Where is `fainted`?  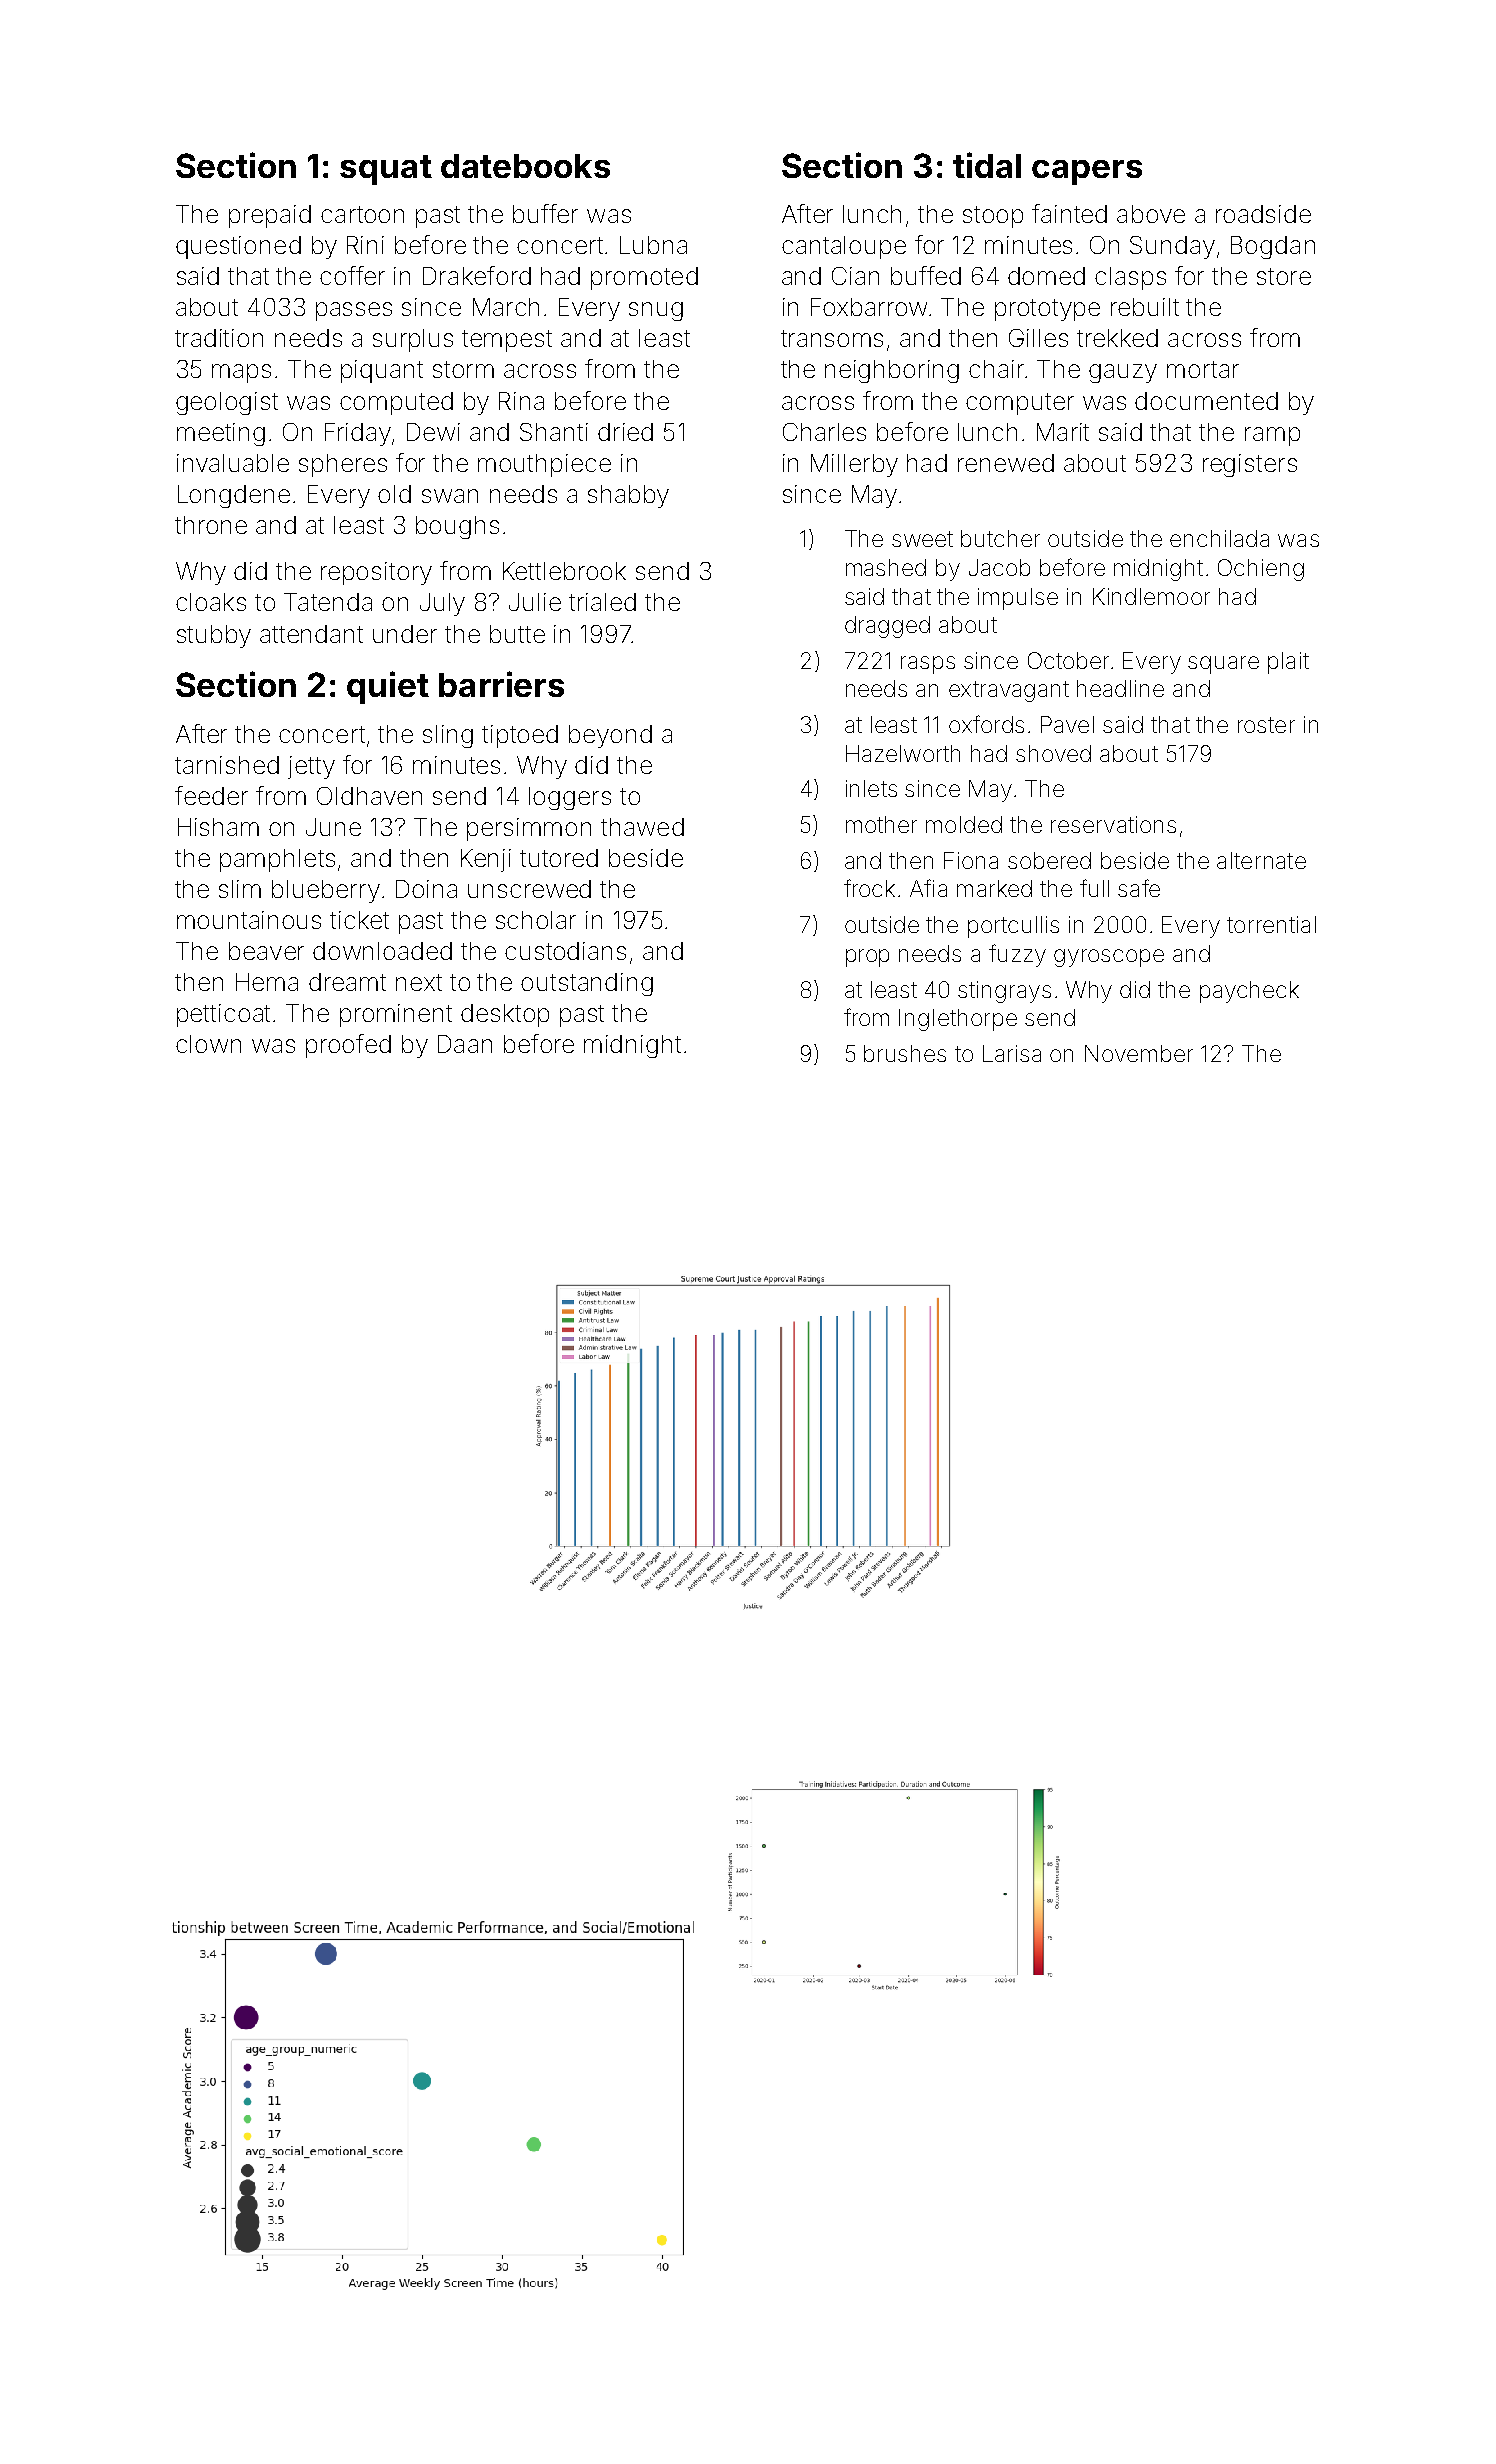
fainted is located at coordinates (1069, 213).
